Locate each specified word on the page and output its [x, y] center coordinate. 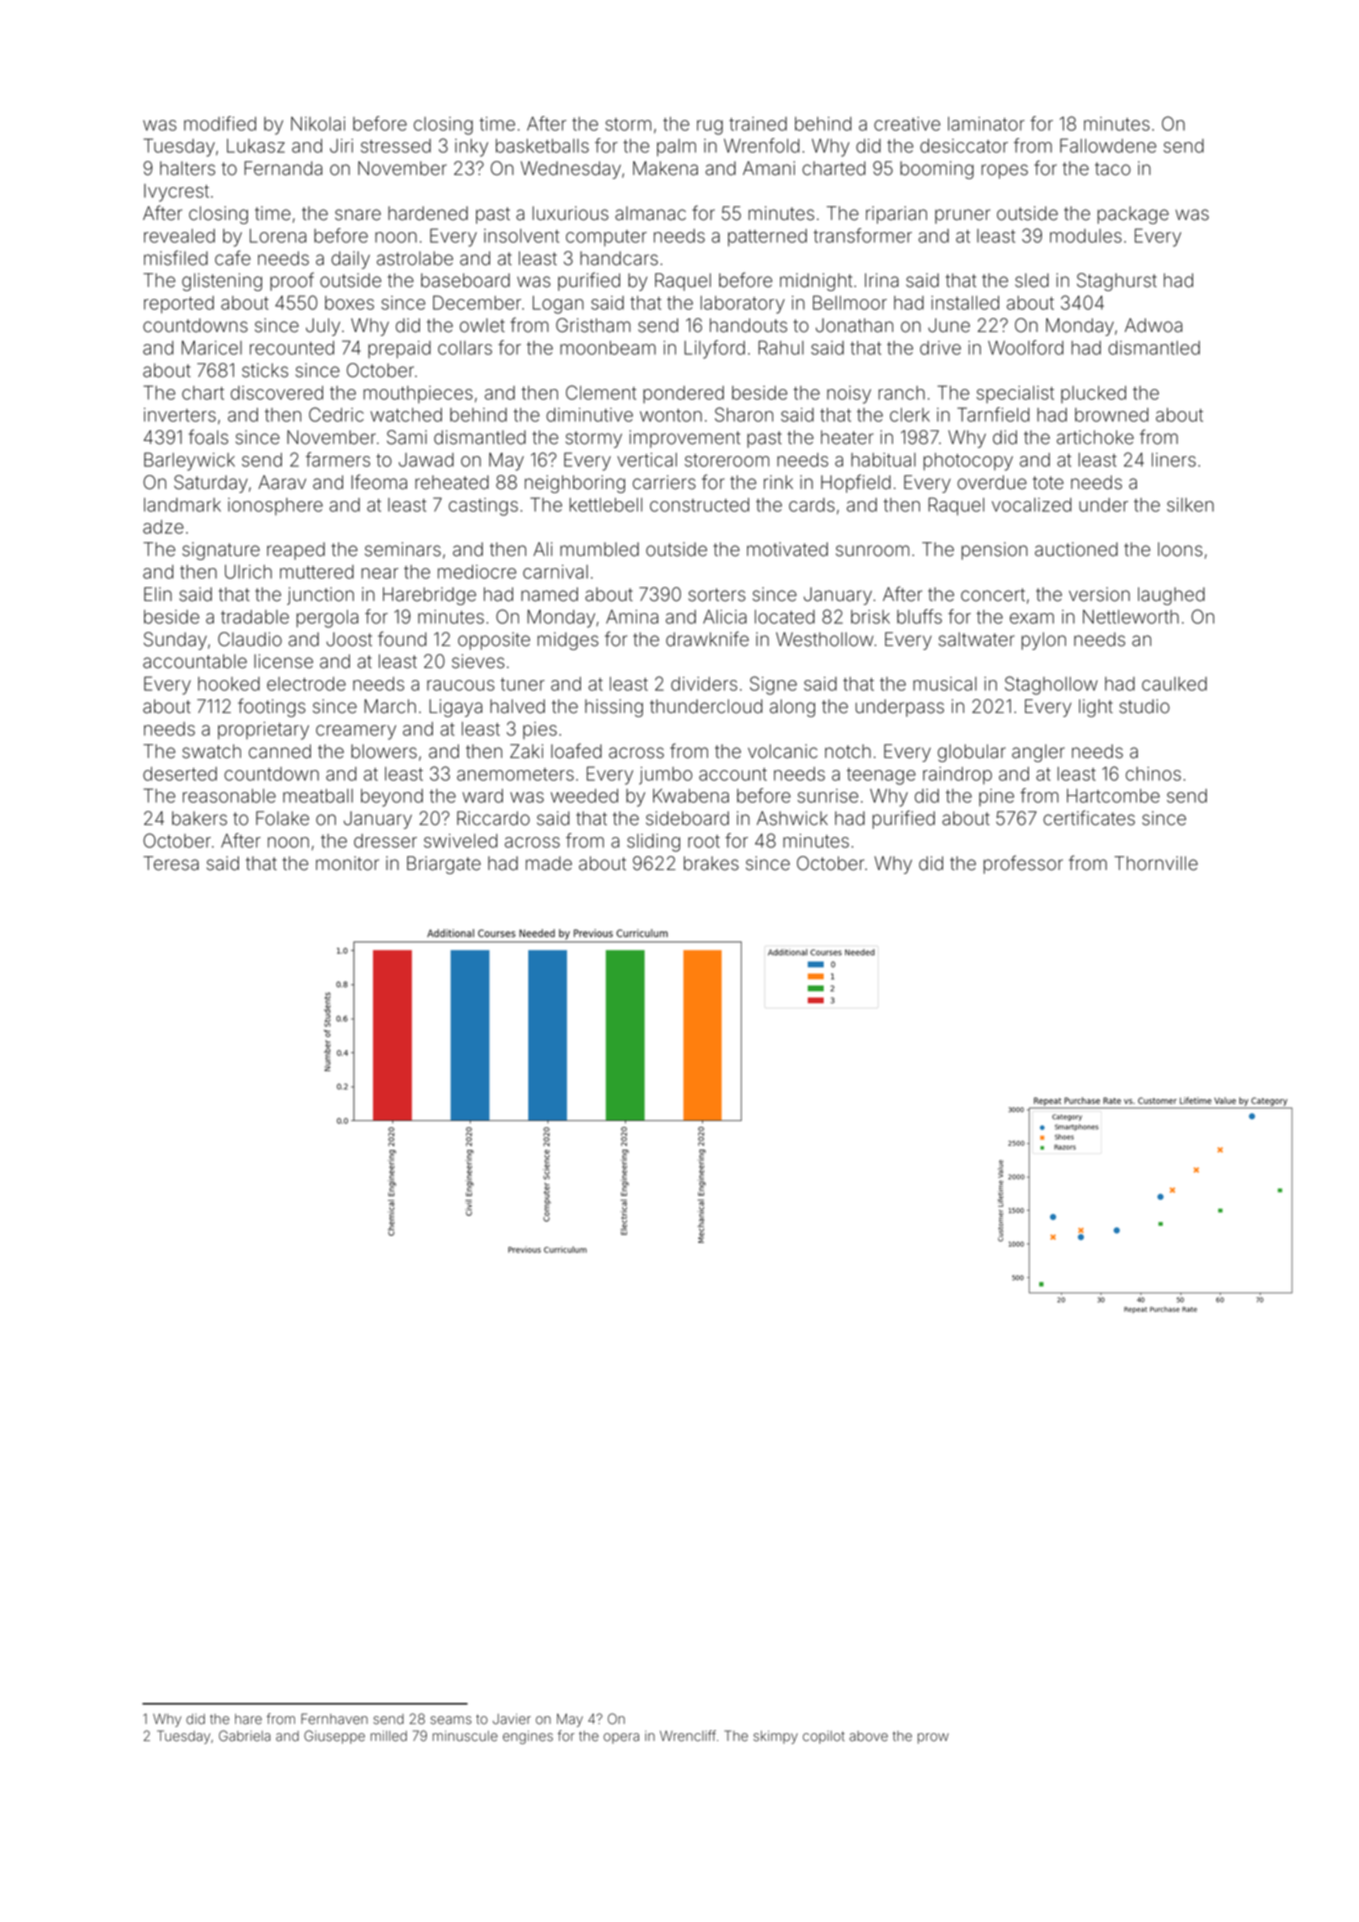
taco [1113, 169]
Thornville [1156, 863]
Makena [665, 168]
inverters [180, 415]
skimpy [775, 1737]
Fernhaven [334, 1719]
